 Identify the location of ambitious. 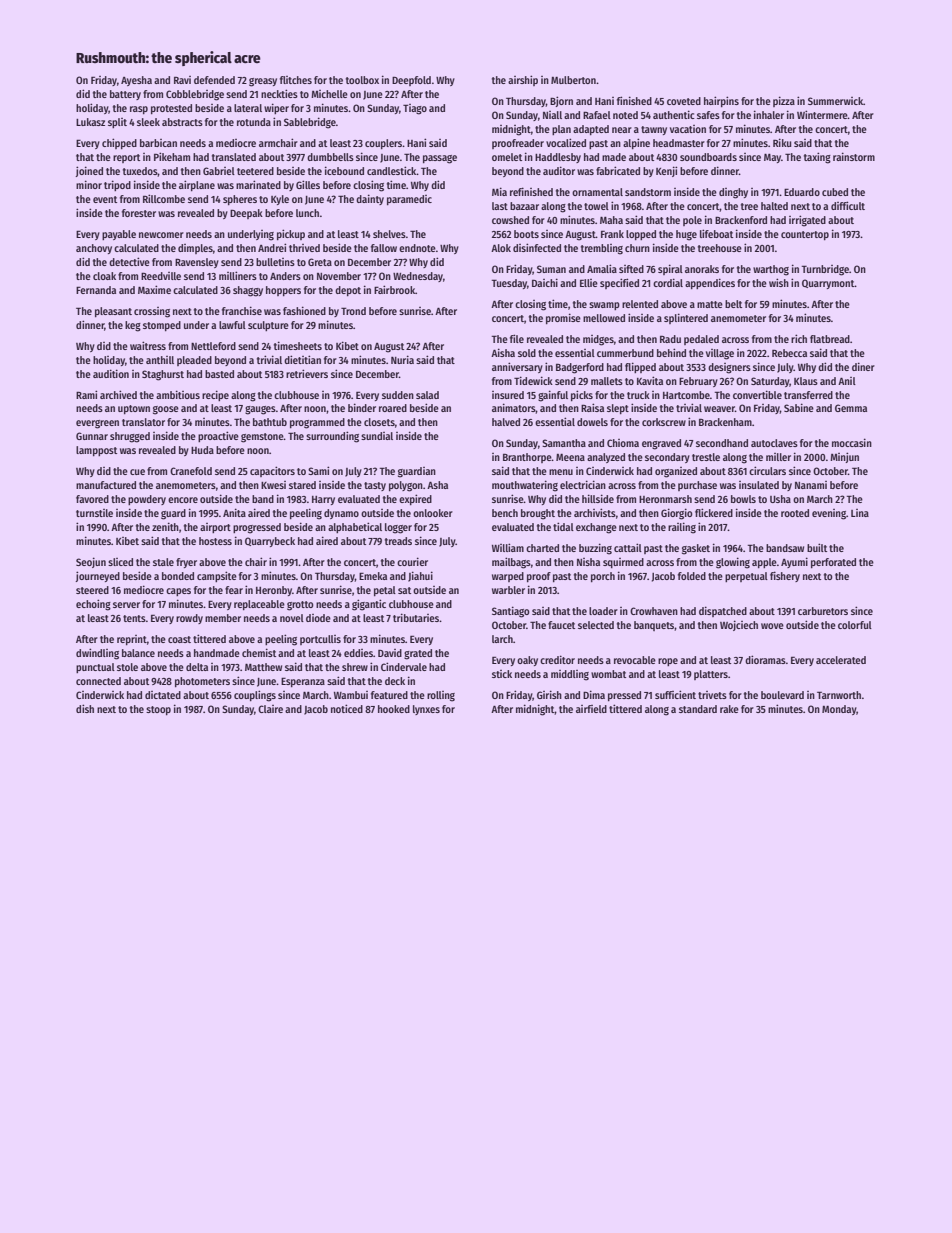
(178, 394).
